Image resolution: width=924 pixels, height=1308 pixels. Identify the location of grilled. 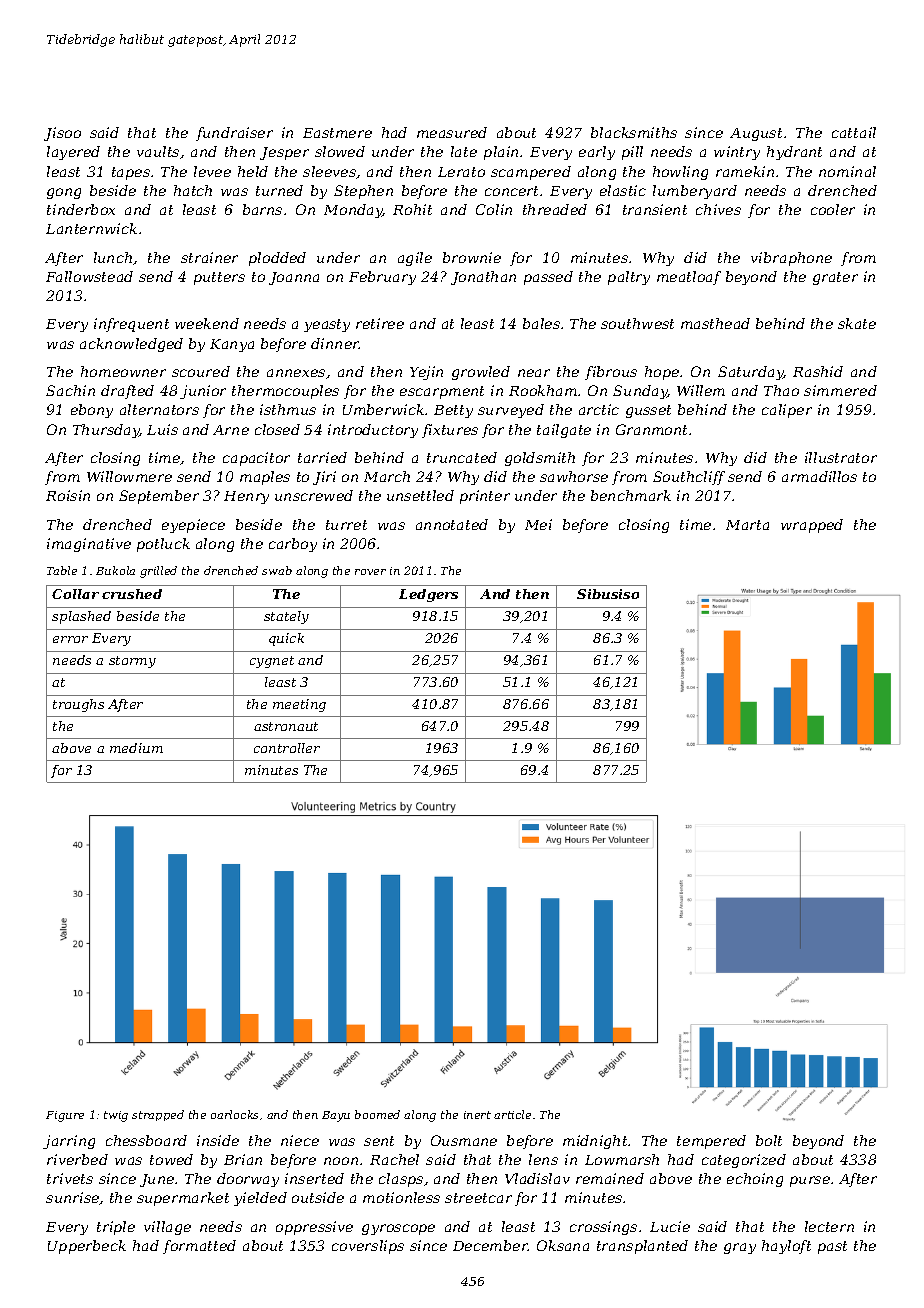
(158, 572).
